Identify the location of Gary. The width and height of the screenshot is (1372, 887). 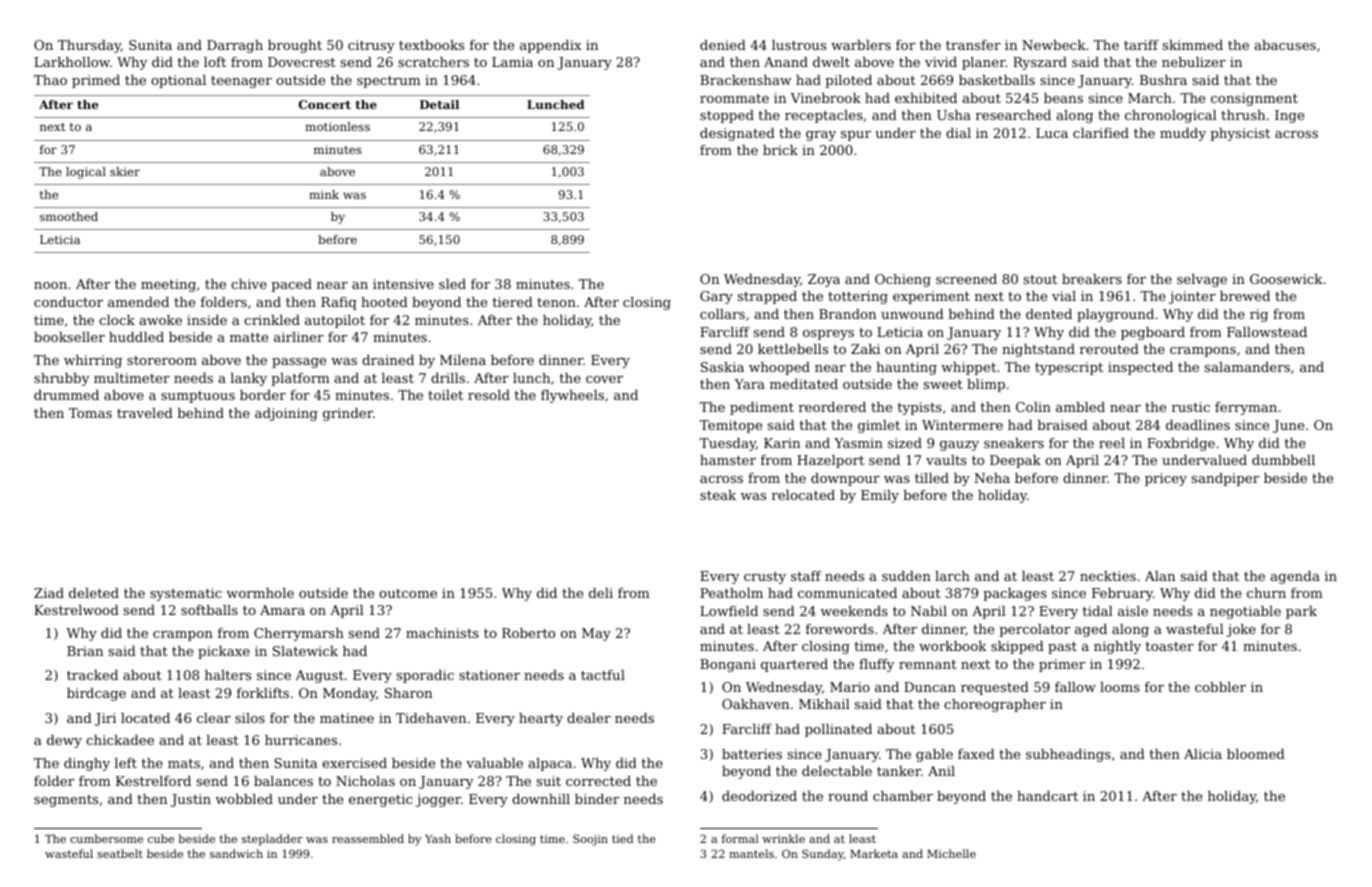
(716, 297).
